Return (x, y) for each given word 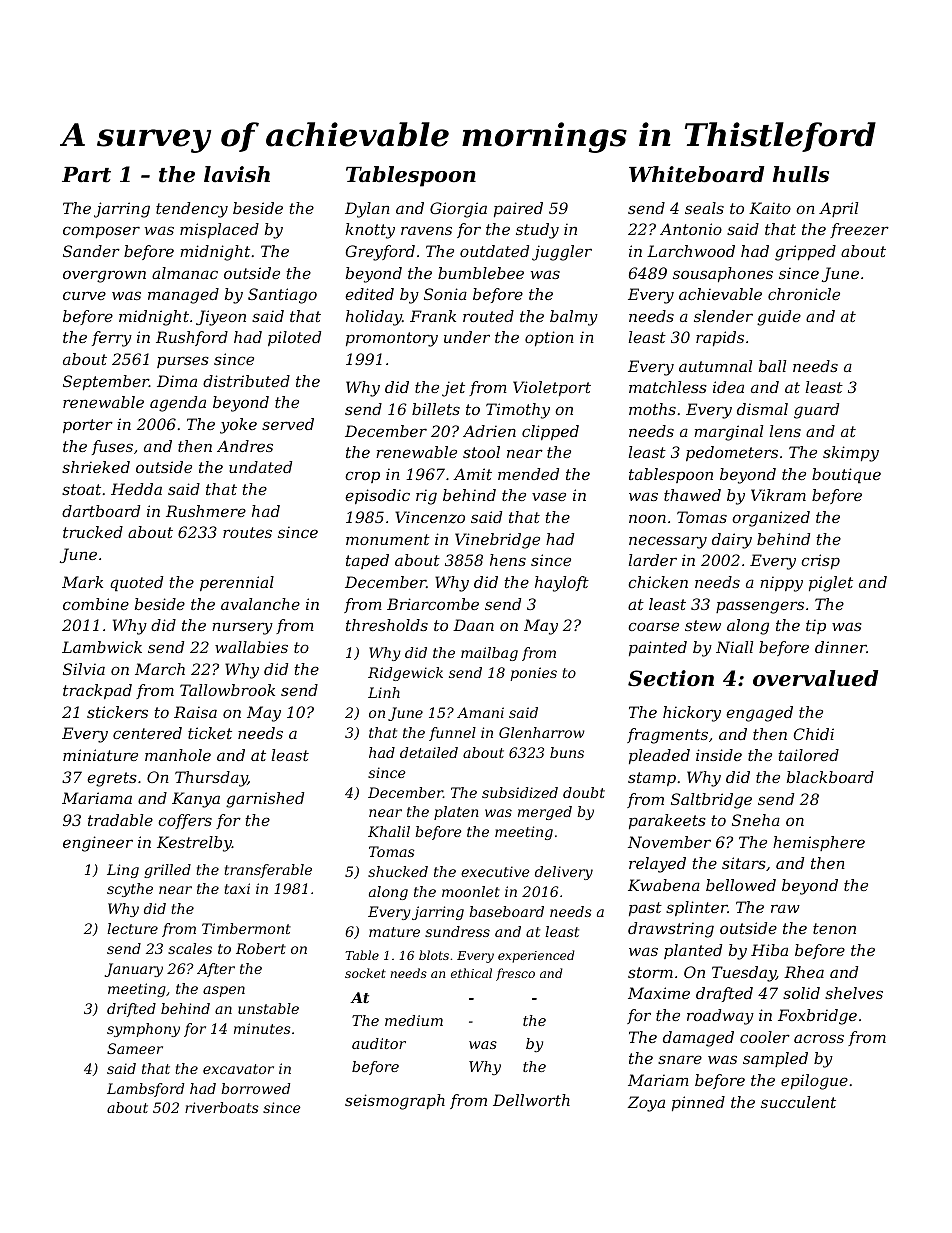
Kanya (196, 800)
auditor (379, 1043)
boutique (846, 475)
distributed (246, 381)
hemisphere (819, 843)
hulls (801, 174)
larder (653, 560)
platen (456, 813)
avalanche (260, 604)
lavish (237, 174)
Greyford (380, 253)
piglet (831, 584)
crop (362, 477)
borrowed (255, 1088)
